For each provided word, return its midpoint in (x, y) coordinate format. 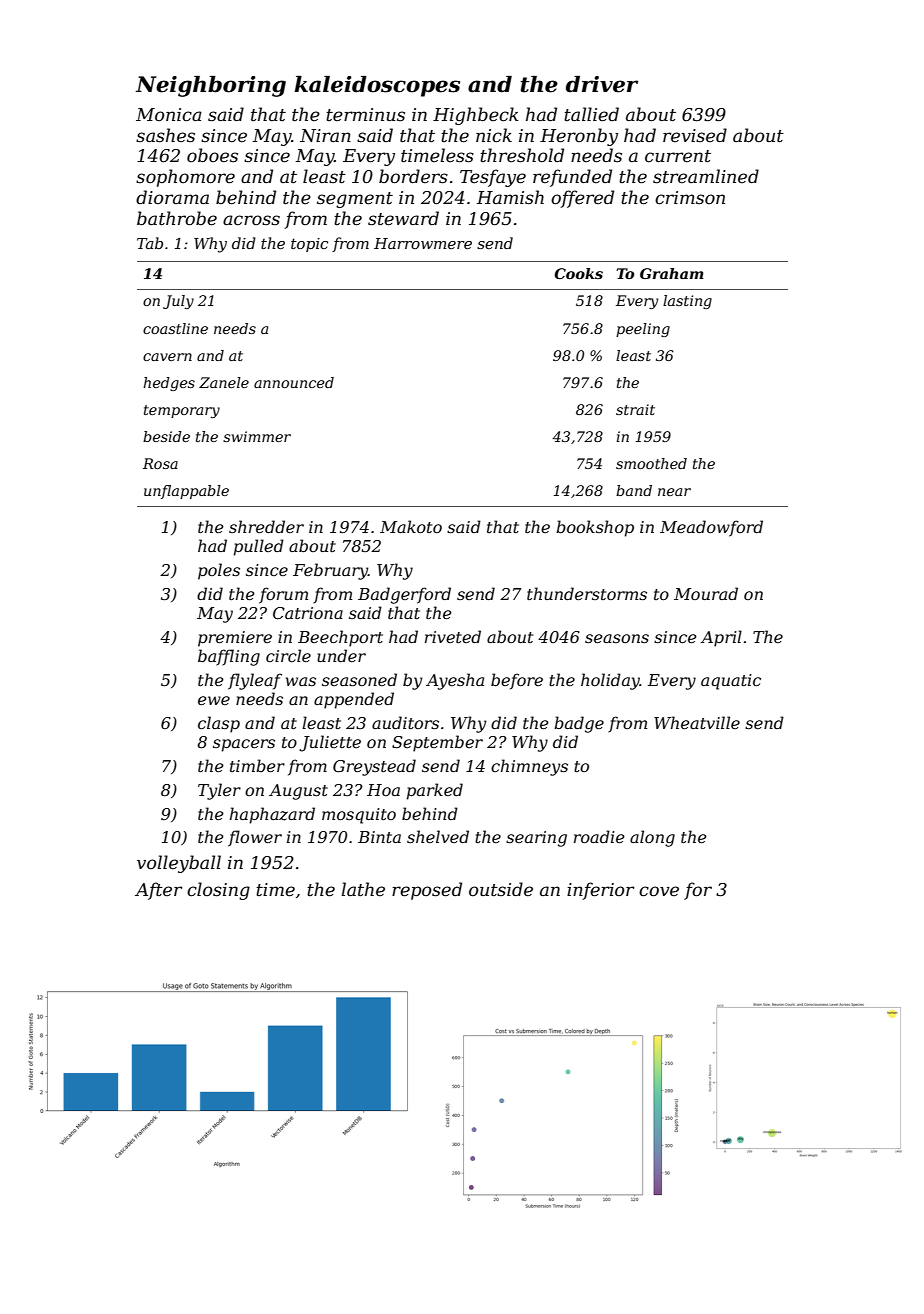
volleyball (179, 864)
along (652, 838)
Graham (672, 273)
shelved (438, 836)
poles (219, 571)
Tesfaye (493, 178)
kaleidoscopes (377, 86)
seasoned (359, 679)
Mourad (706, 593)
